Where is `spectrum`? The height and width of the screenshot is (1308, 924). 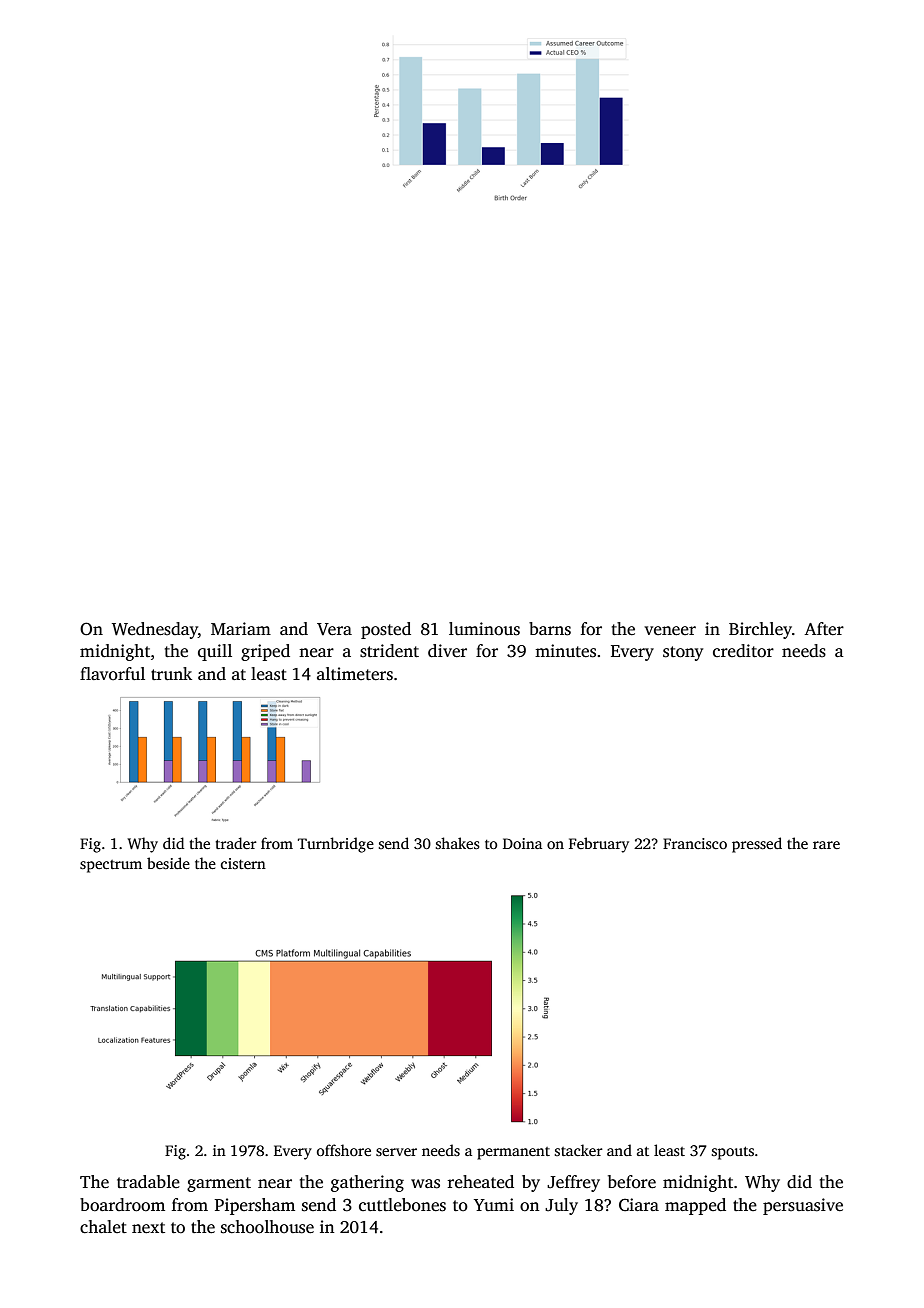
spectrum is located at coordinates (111, 866).
